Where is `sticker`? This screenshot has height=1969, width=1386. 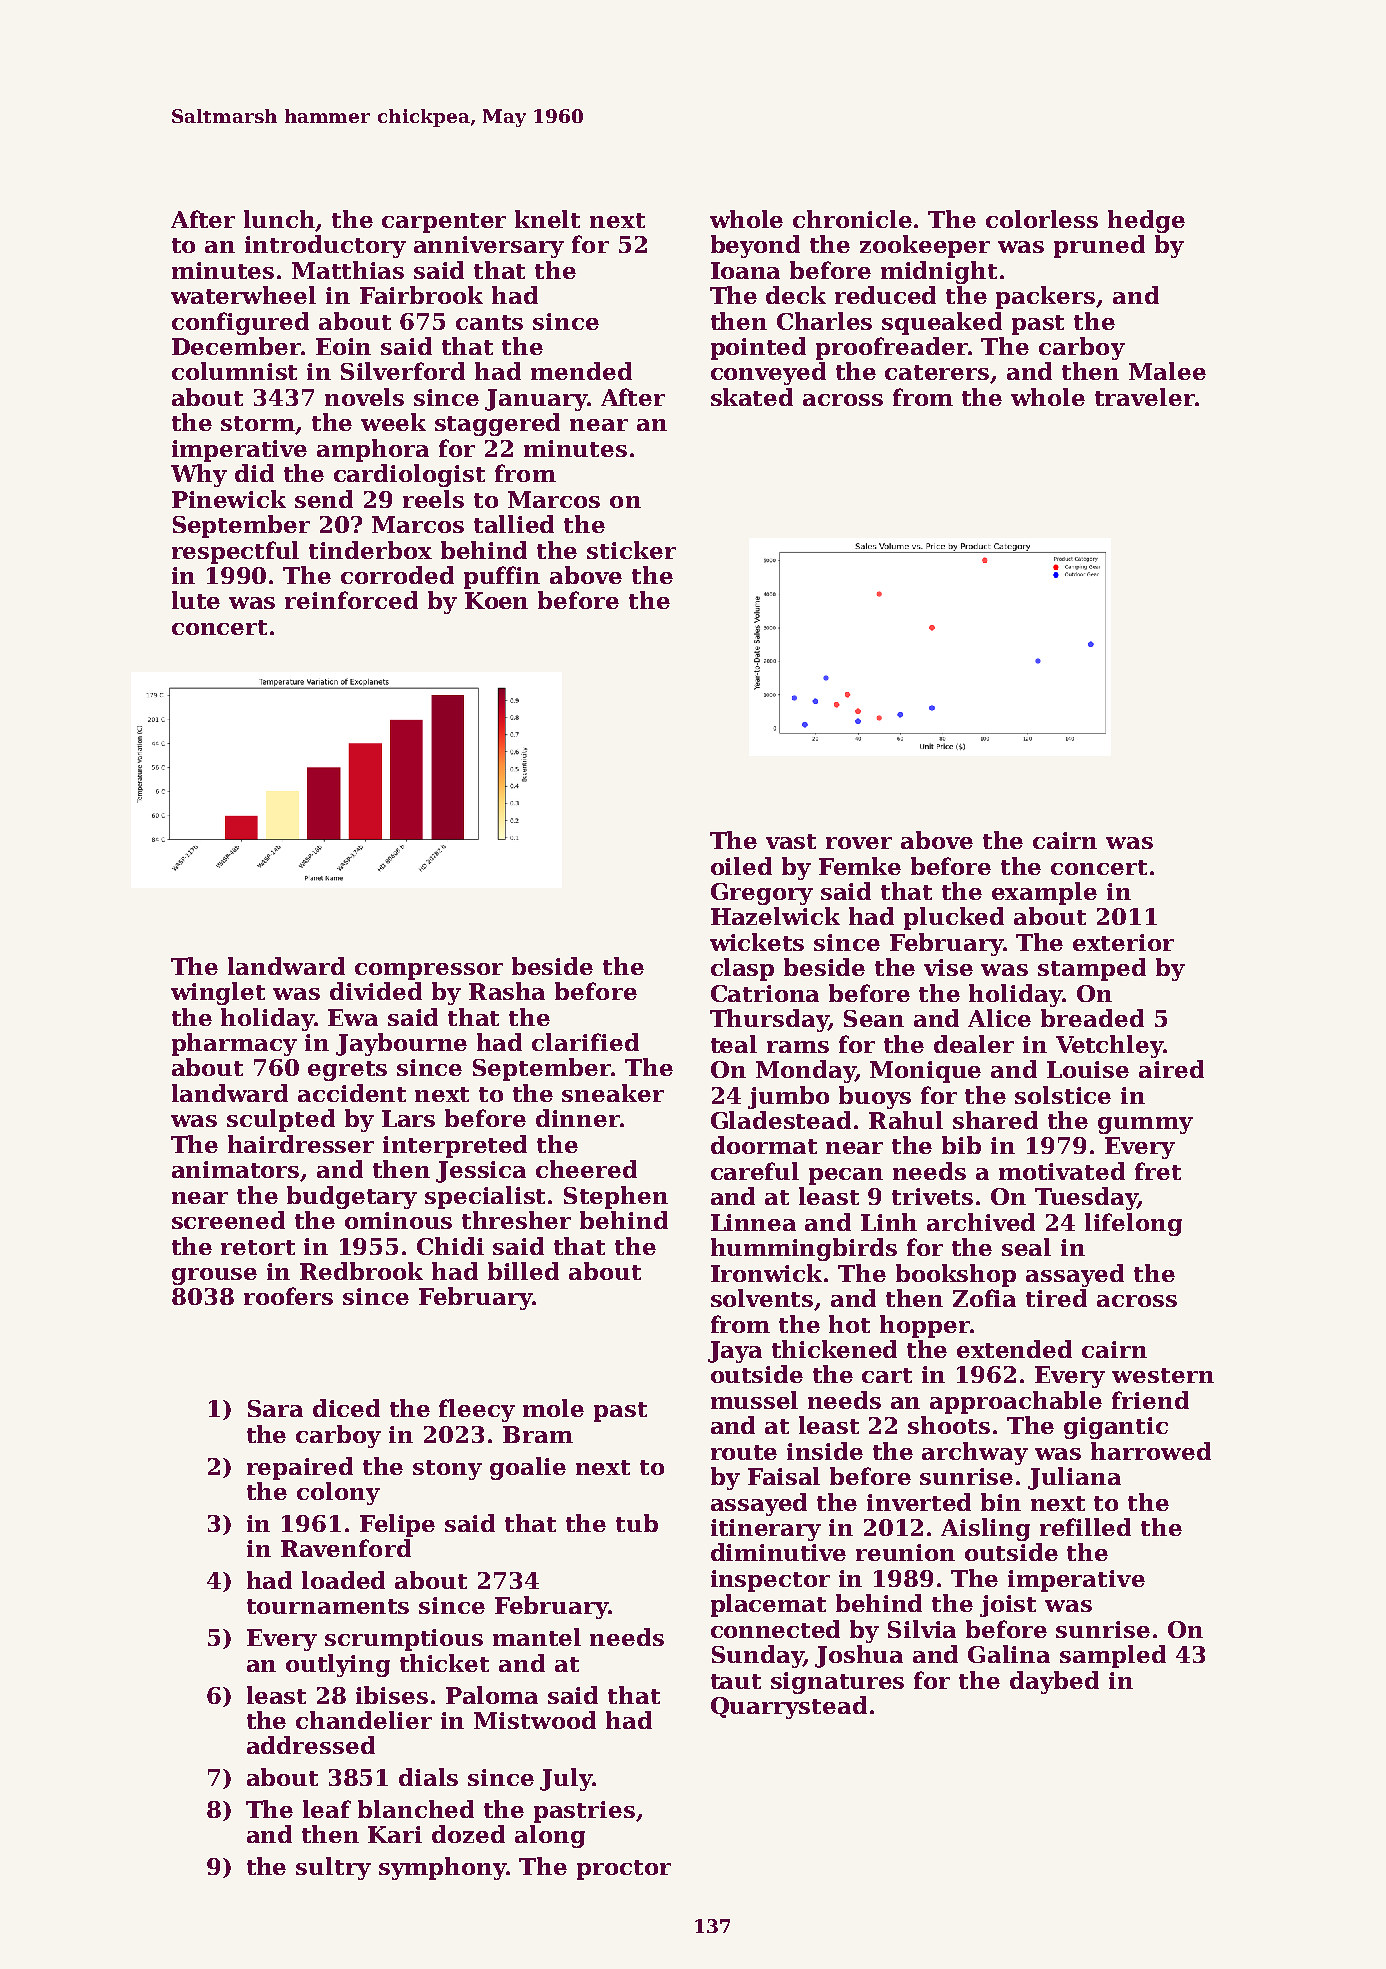 sticker is located at coordinates (631, 550).
